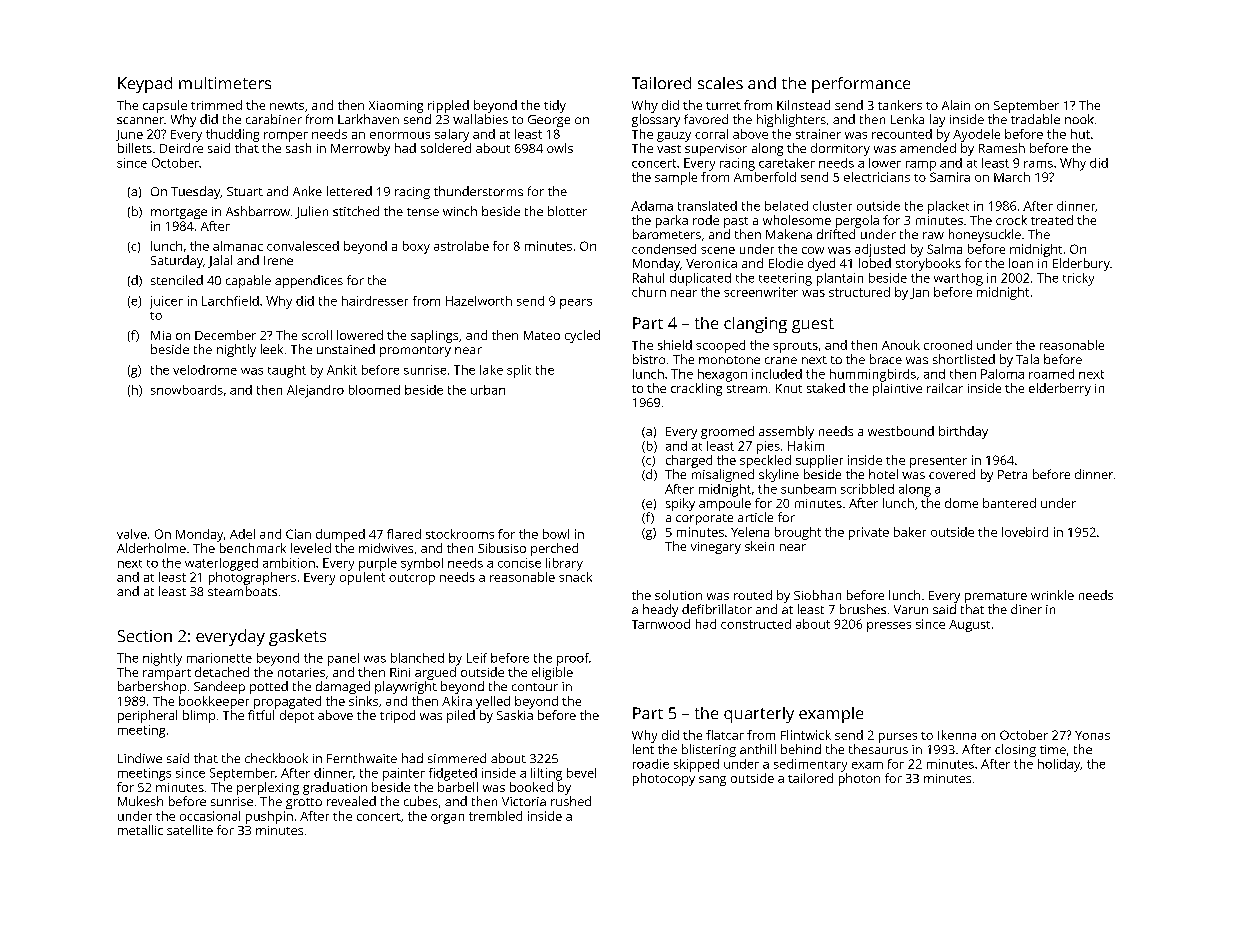 Image resolution: width=1233 pixels, height=952 pixels. I want to click on performance, so click(861, 85).
